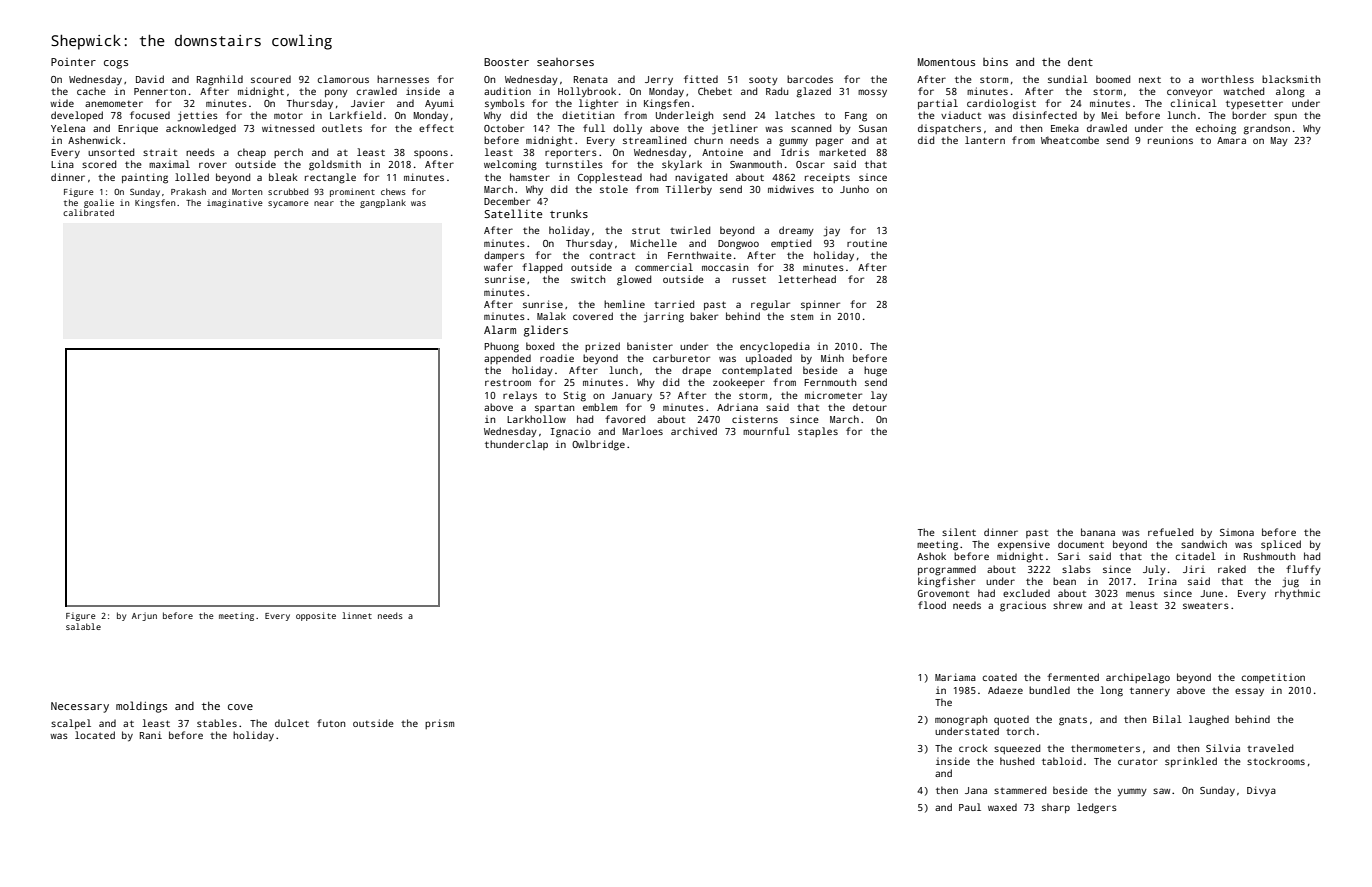 This screenshot has width=1372, height=887. Describe the element at coordinates (439, 724) in the screenshot. I see `prism` at that location.
